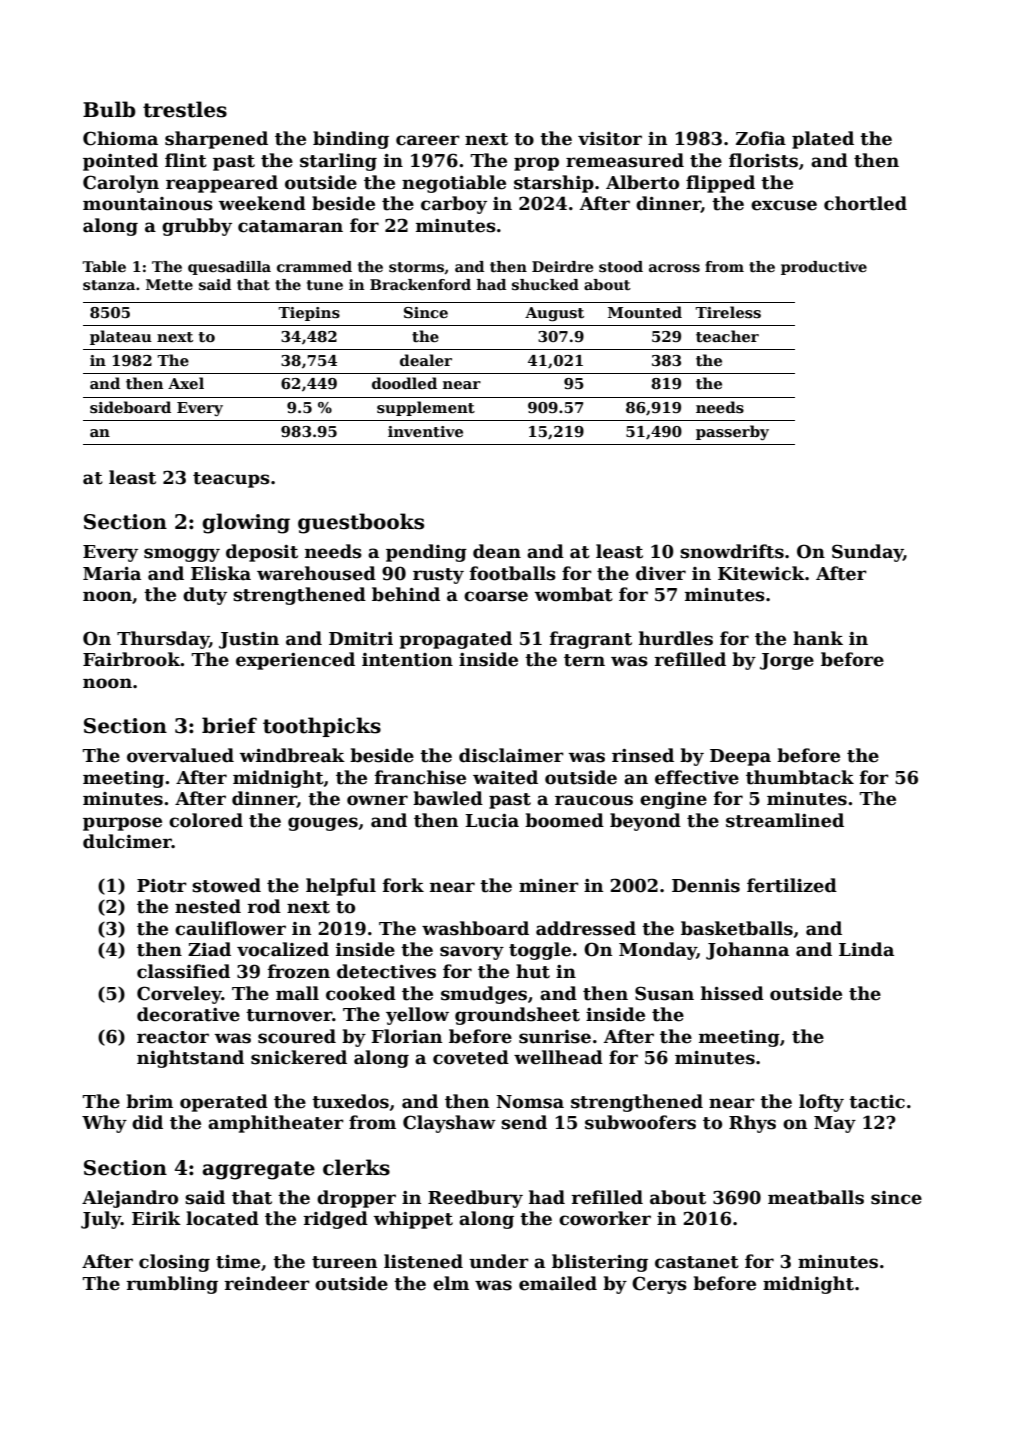 Image resolution: width=1010 pixels, height=1434 pixels. I want to click on career, so click(428, 140).
